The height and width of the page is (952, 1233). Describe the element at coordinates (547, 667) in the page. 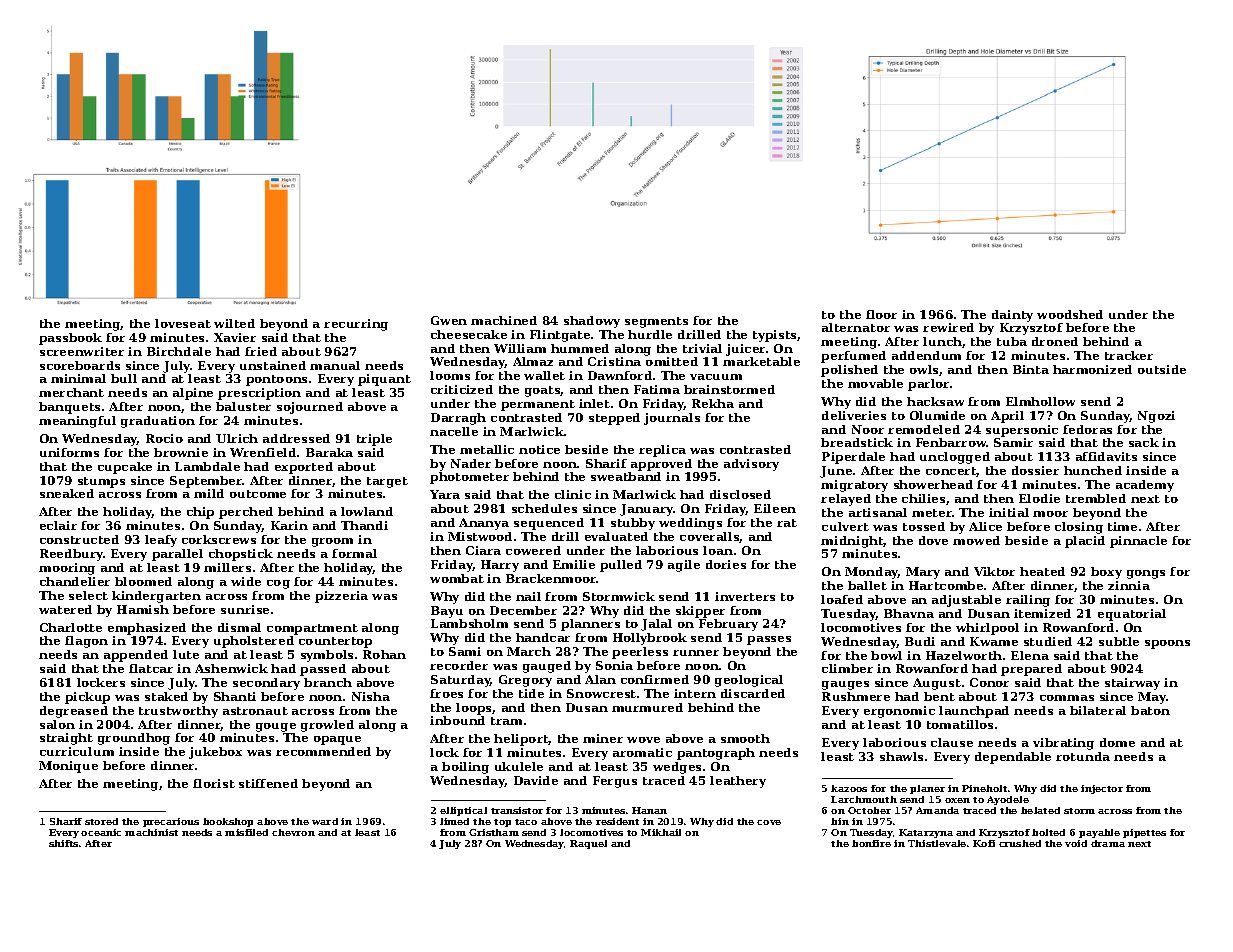

I see `gauged` at that location.
